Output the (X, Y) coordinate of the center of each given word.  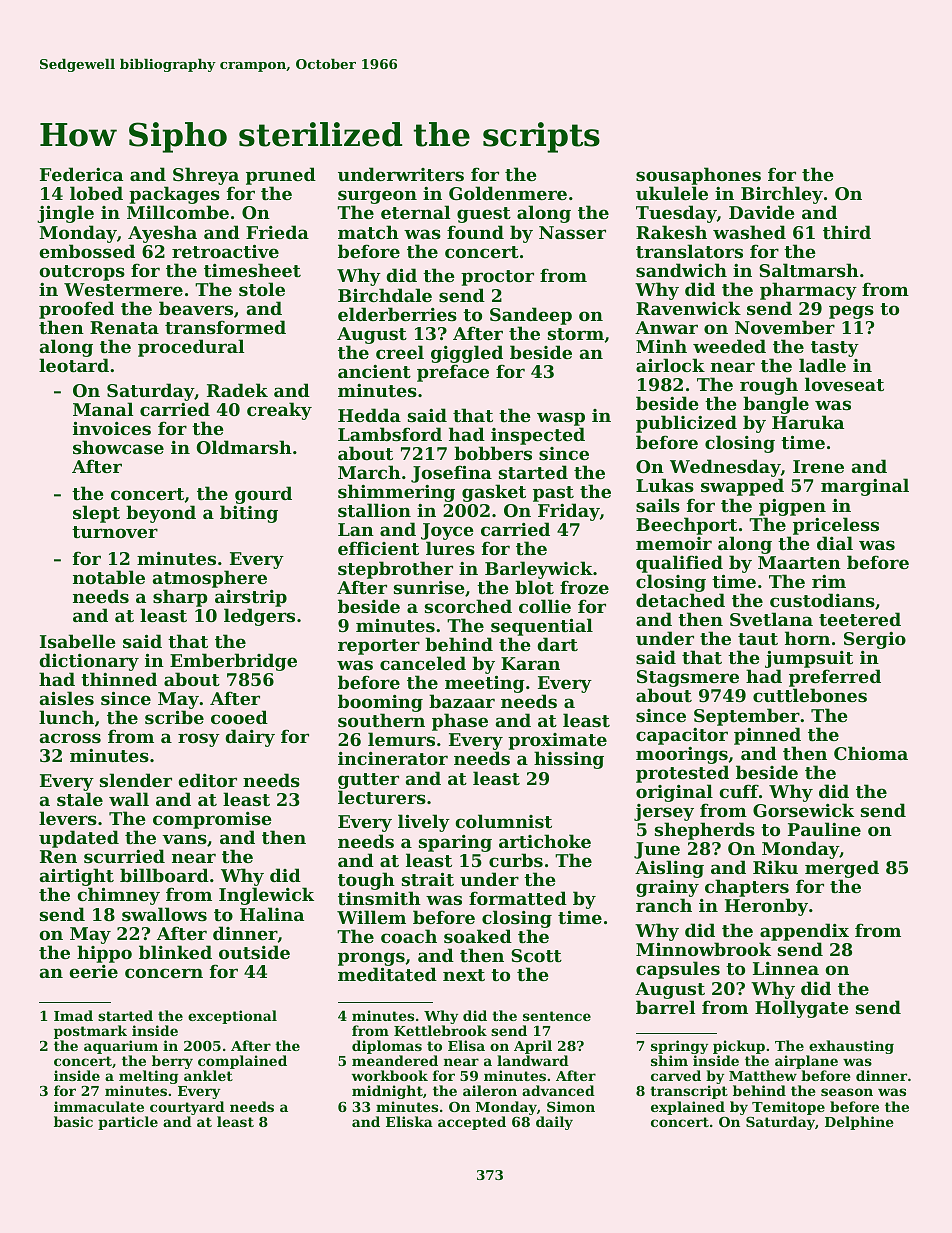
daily (554, 1123)
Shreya (206, 177)
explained (688, 1108)
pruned (281, 176)
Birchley (782, 196)
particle (128, 1123)
